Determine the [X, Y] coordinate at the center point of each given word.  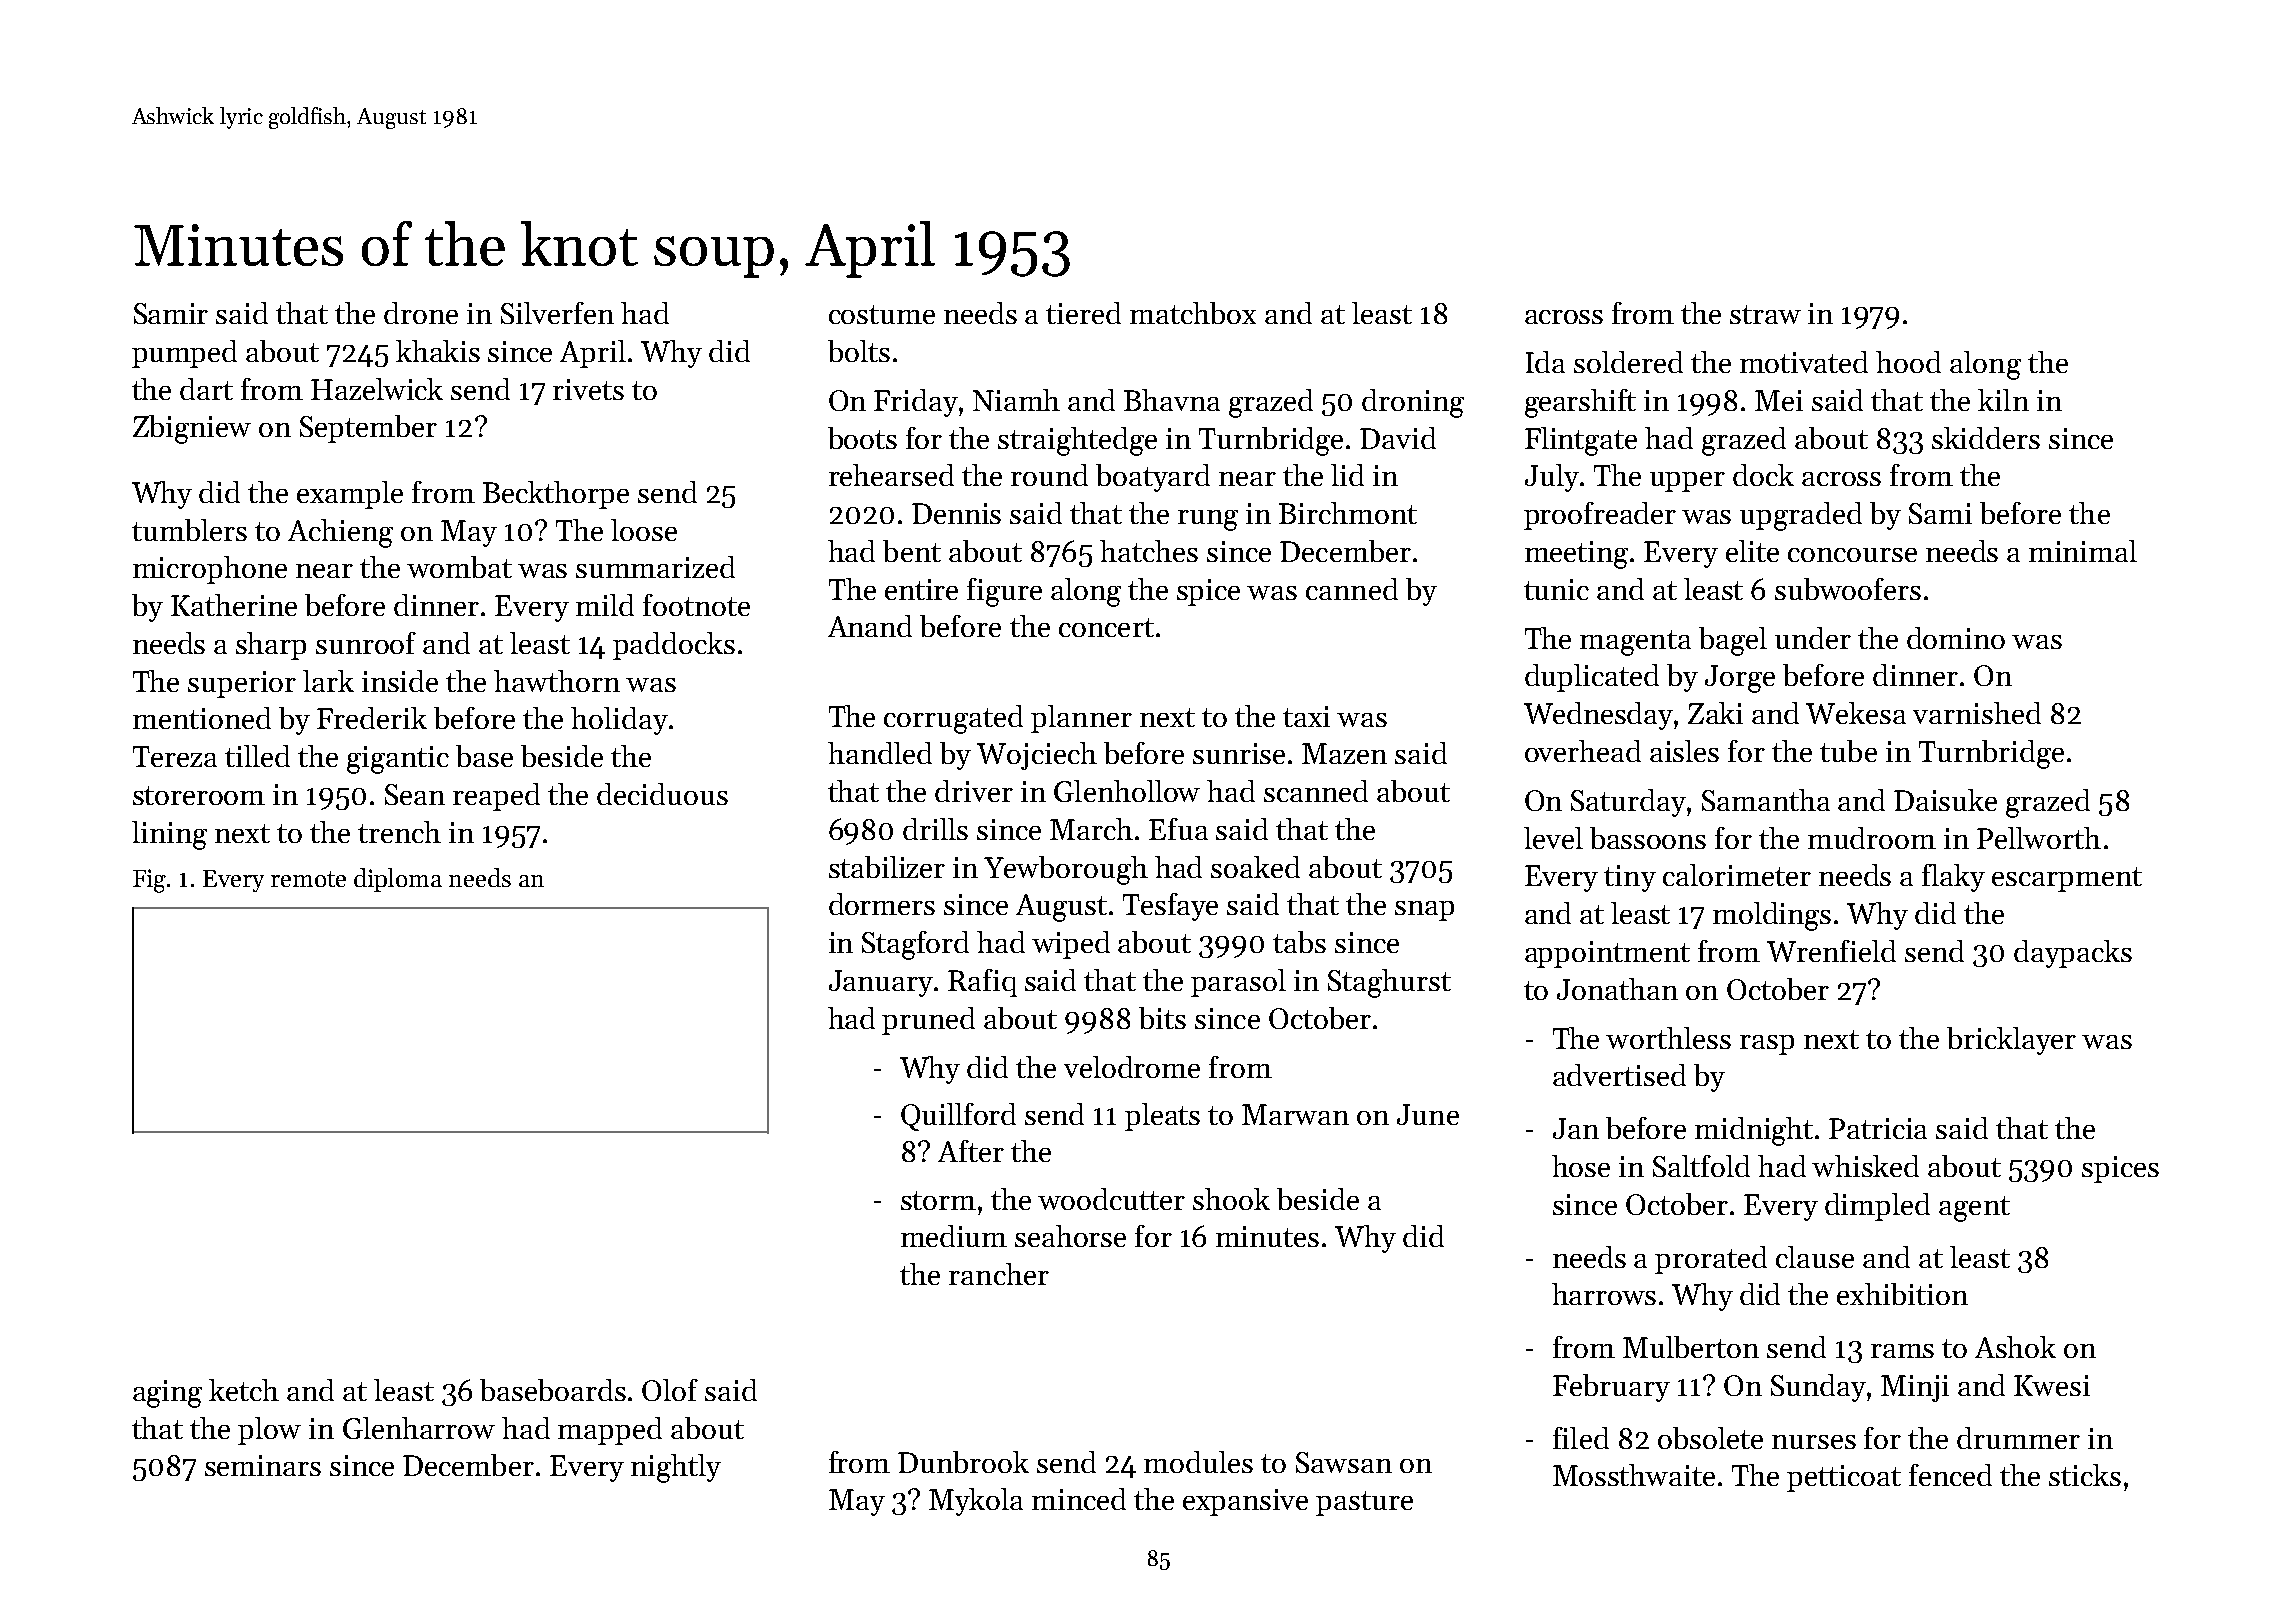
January [881, 983]
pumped [184, 354]
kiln [2003, 400]
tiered [1083, 313]
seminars [263, 1465]
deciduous [662, 794]
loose [644, 530]
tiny [1630, 878]
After [971, 1151]
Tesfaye [1170, 907]
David [1398, 438]
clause [1815, 1257]
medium [954, 1236]
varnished [1977, 713]
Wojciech [1037, 756]
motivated [1804, 362]
